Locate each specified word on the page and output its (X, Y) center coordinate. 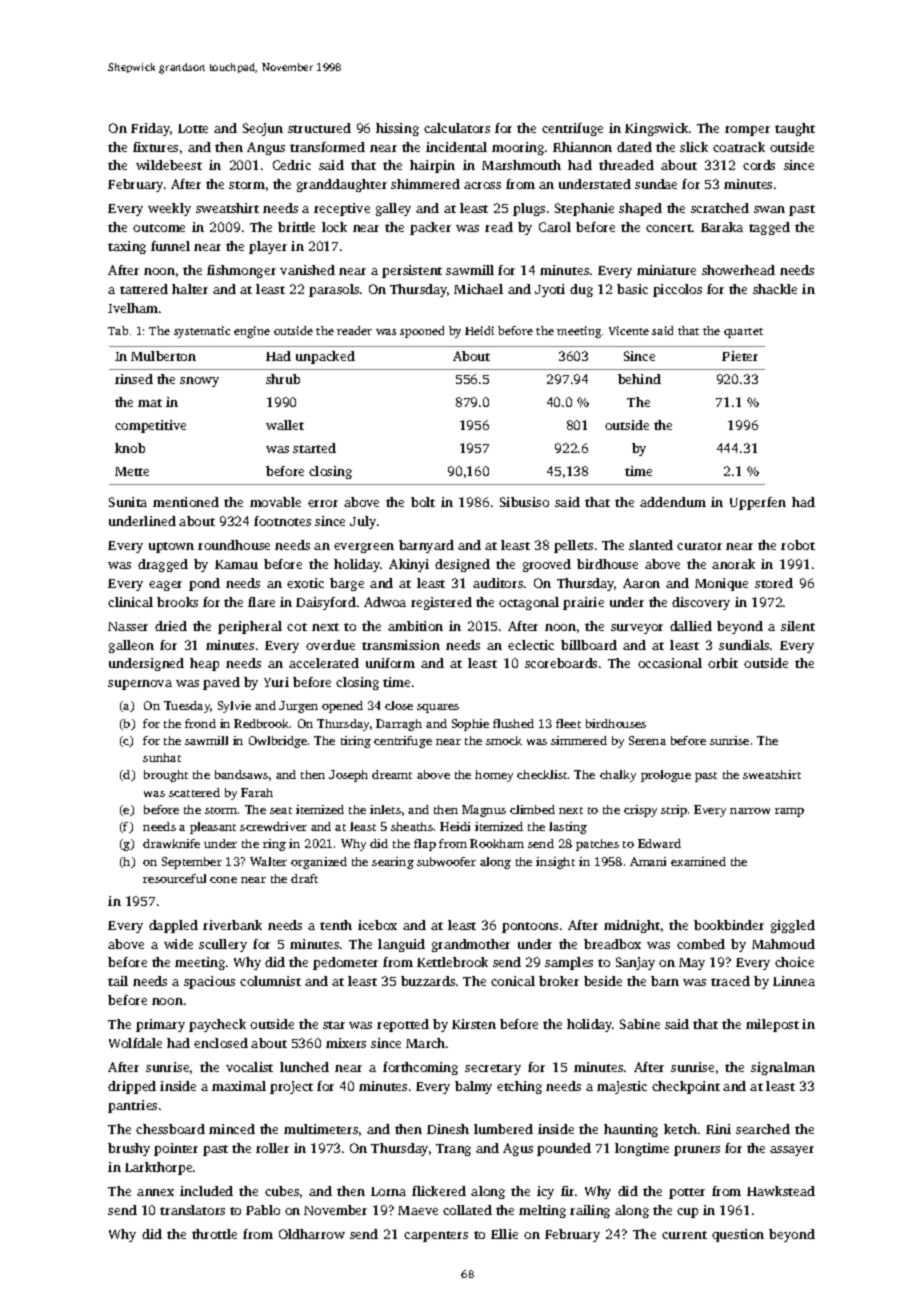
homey (494, 776)
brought (166, 776)
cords (759, 165)
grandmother (471, 945)
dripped (132, 1087)
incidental (456, 147)
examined (698, 861)
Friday (151, 129)
